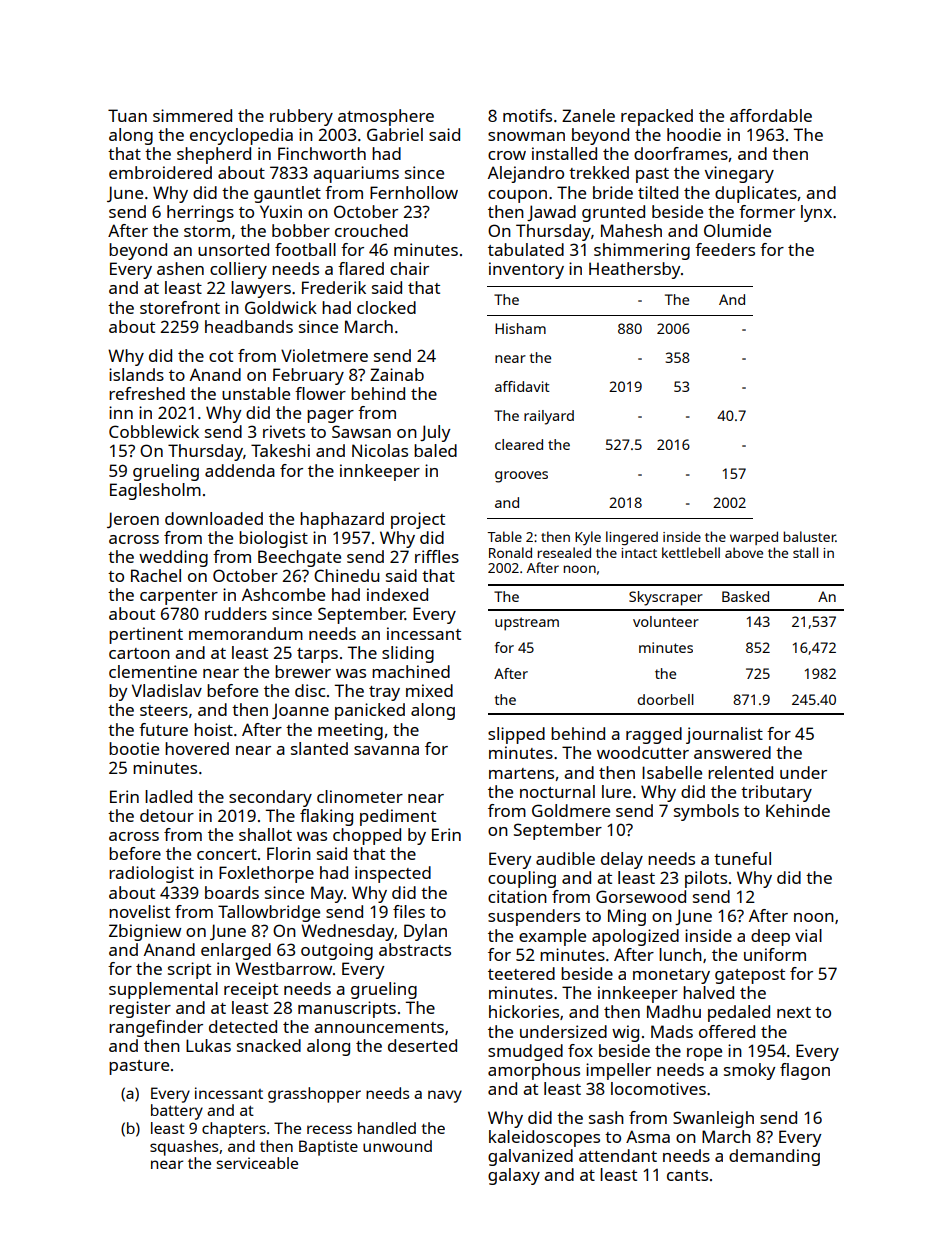  What do you see at coordinates (257, 1163) in the screenshot?
I see `serviceable` at bounding box center [257, 1163].
